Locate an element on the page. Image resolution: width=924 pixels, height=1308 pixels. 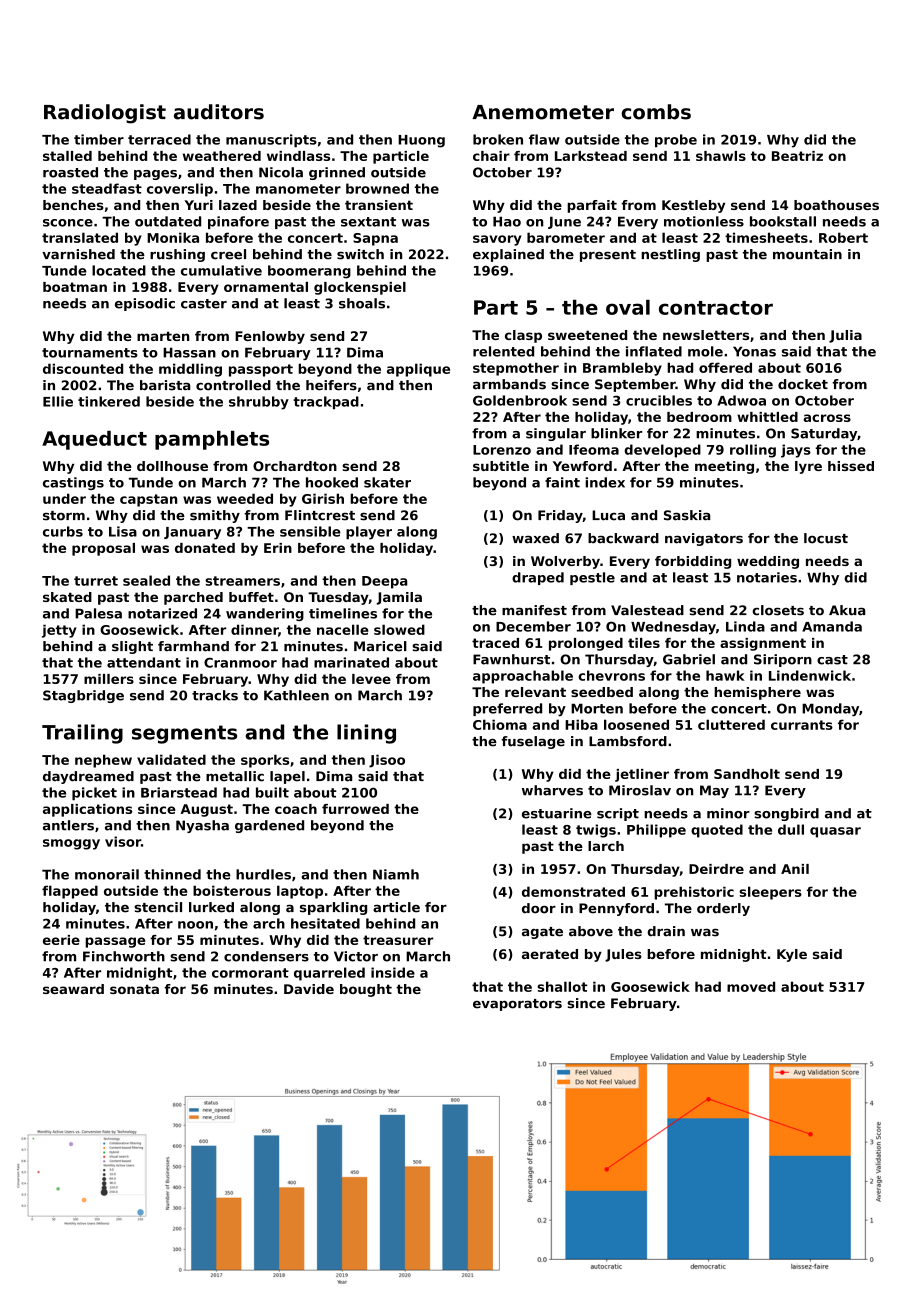
Adwoa is located at coordinates (741, 400).
